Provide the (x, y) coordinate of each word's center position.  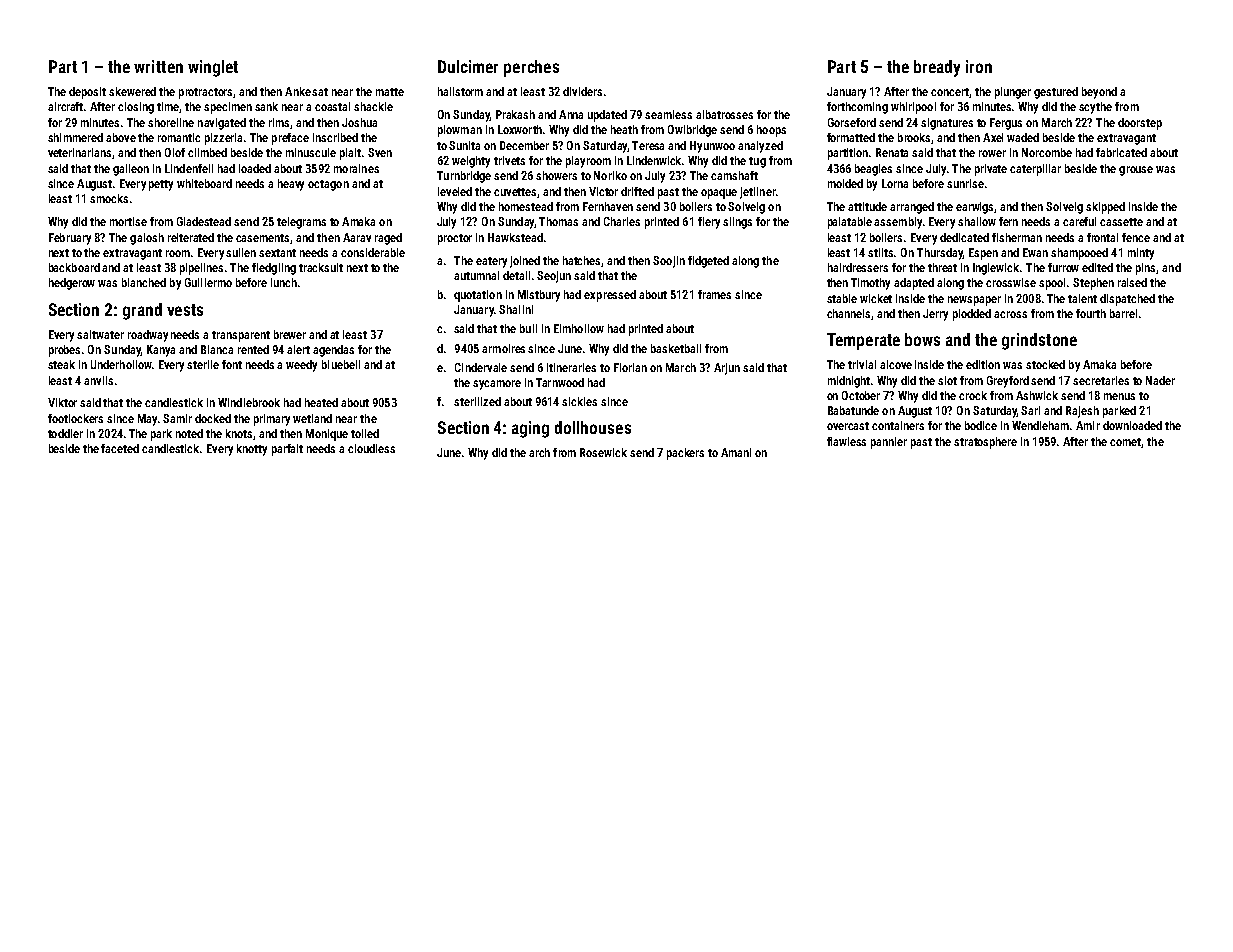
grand (142, 311)
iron (979, 66)
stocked (1045, 364)
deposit (87, 93)
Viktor (62, 402)
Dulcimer (468, 66)
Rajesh (1082, 412)
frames (714, 294)
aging (530, 429)
